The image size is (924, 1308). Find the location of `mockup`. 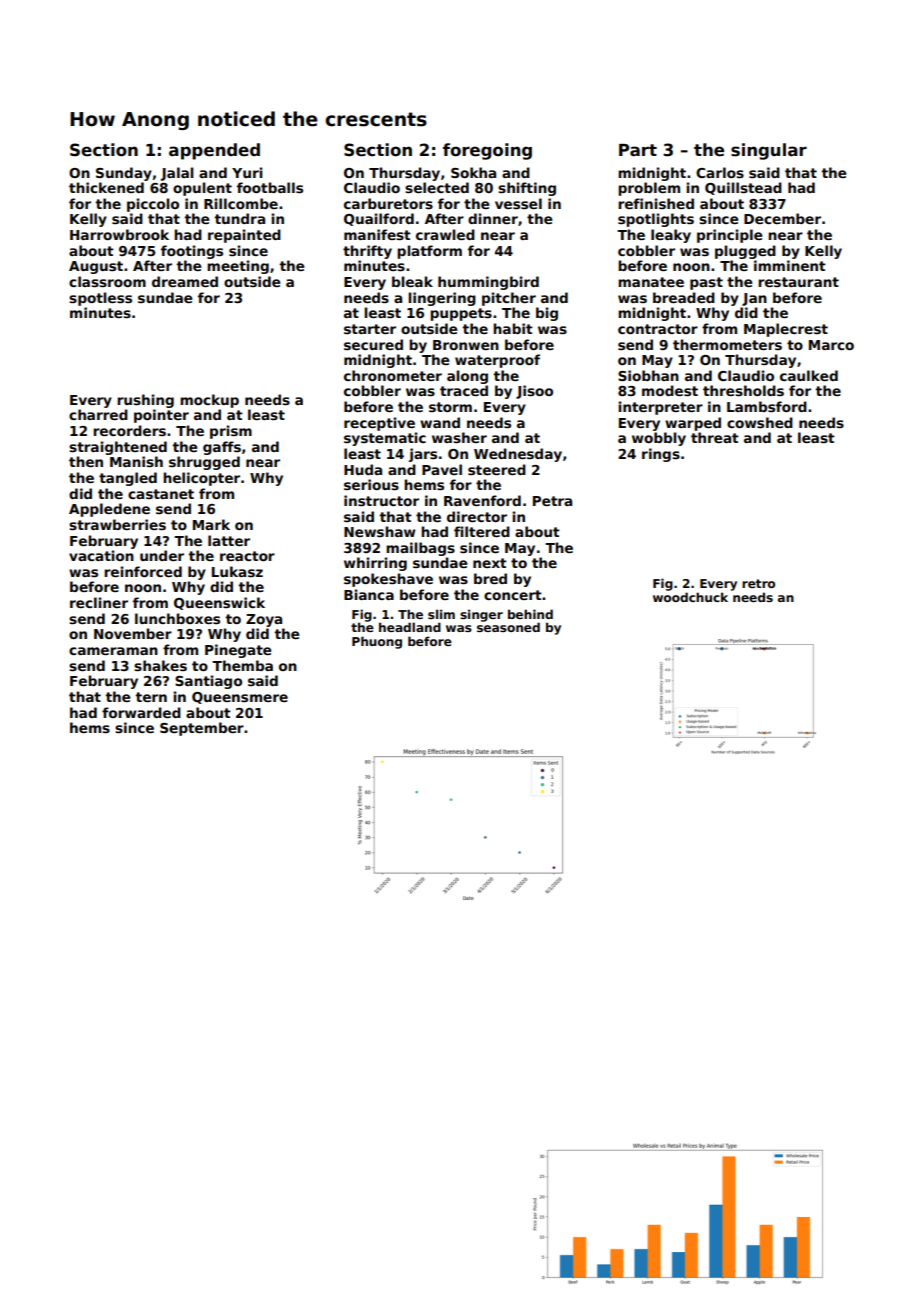

mockup is located at coordinates (209, 401).
